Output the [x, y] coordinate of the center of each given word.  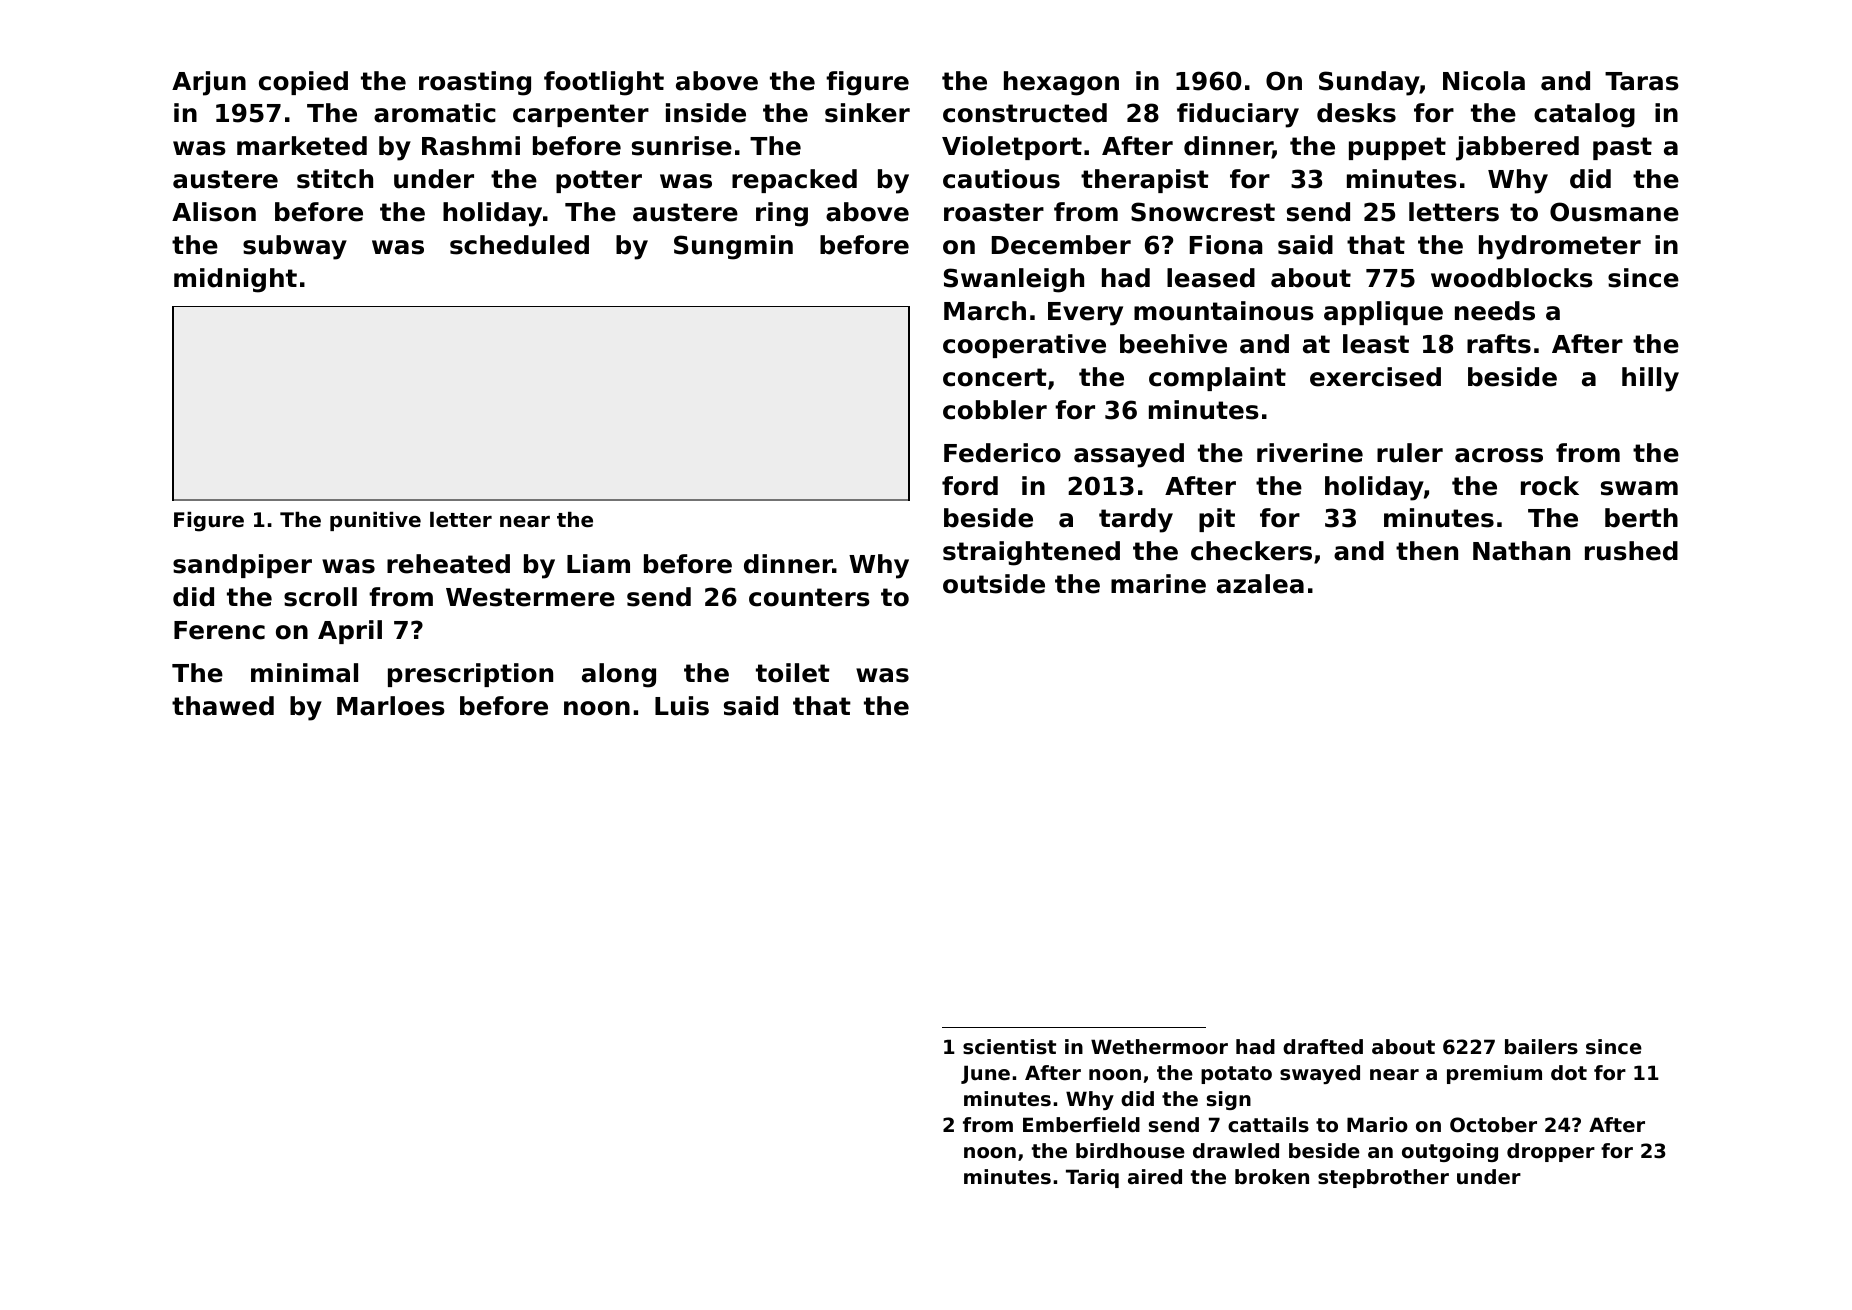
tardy [1136, 520]
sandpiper [242, 566]
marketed [302, 146]
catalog [1584, 115]
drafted [1323, 1047]
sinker [867, 113]
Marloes [391, 706]
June [985, 1074]
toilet [793, 673]
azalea [1260, 584]
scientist [1009, 1047]
